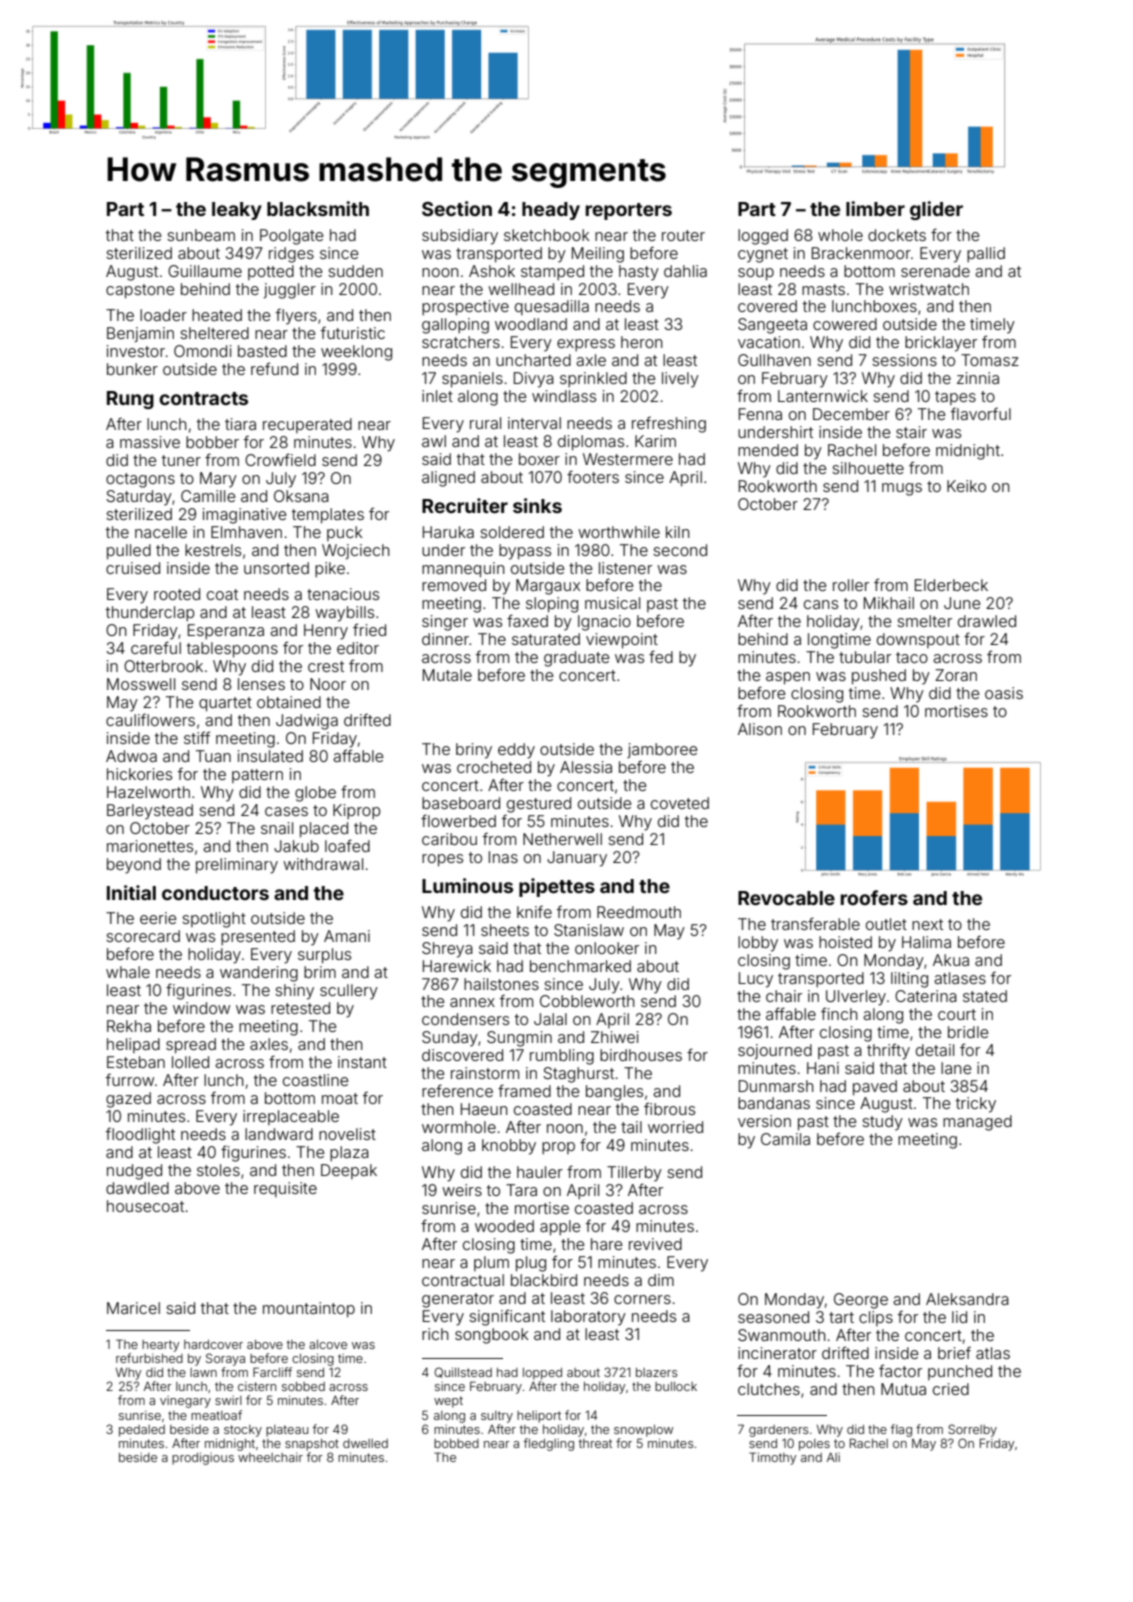  What do you see at coordinates (457, 208) in the image?
I see `Section` at bounding box center [457, 208].
